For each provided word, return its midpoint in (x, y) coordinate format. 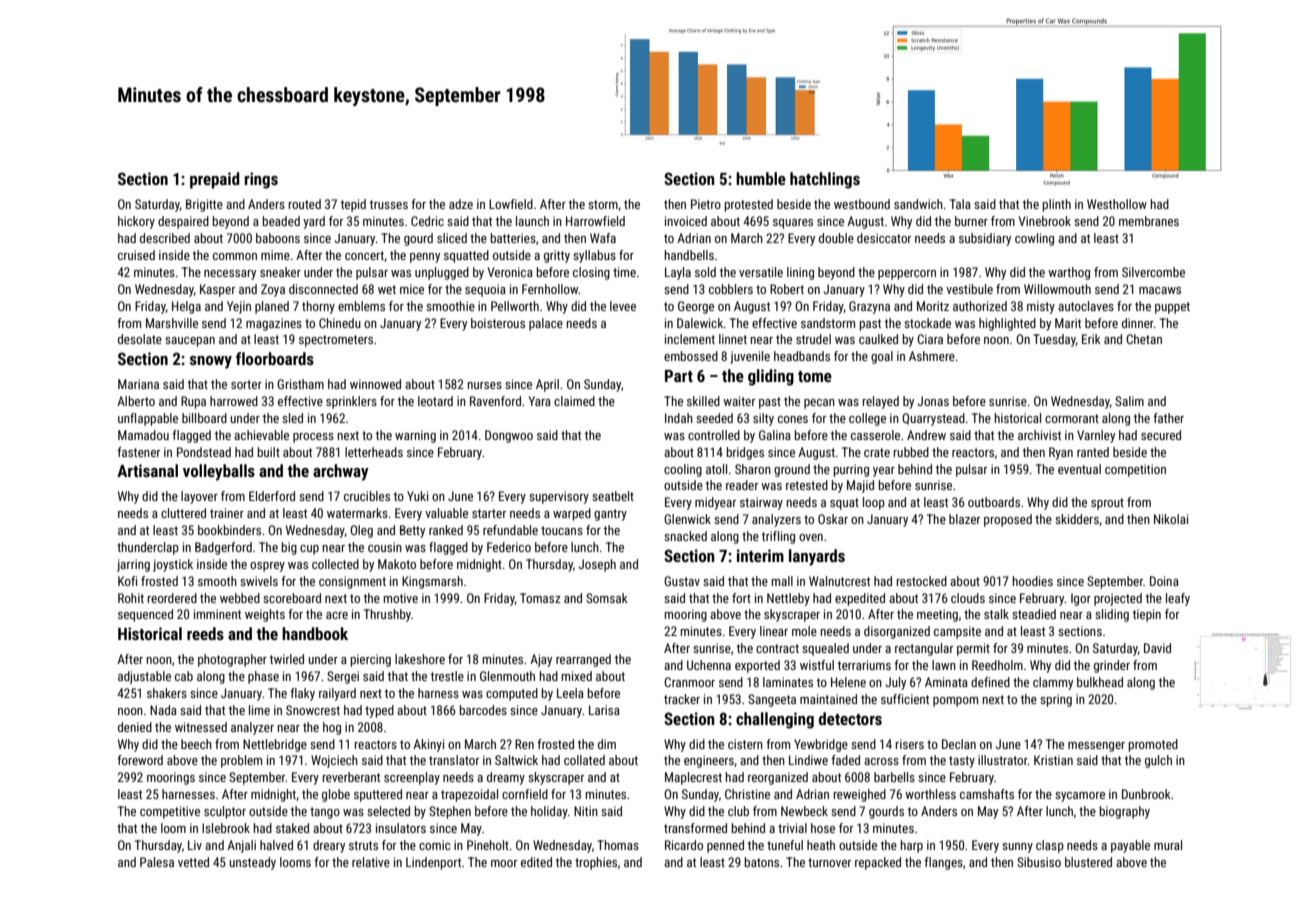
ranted (1093, 452)
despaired (183, 222)
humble (761, 178)
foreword (140, 760)
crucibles (367, 496)
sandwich (918, 204)
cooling (683, 470)
